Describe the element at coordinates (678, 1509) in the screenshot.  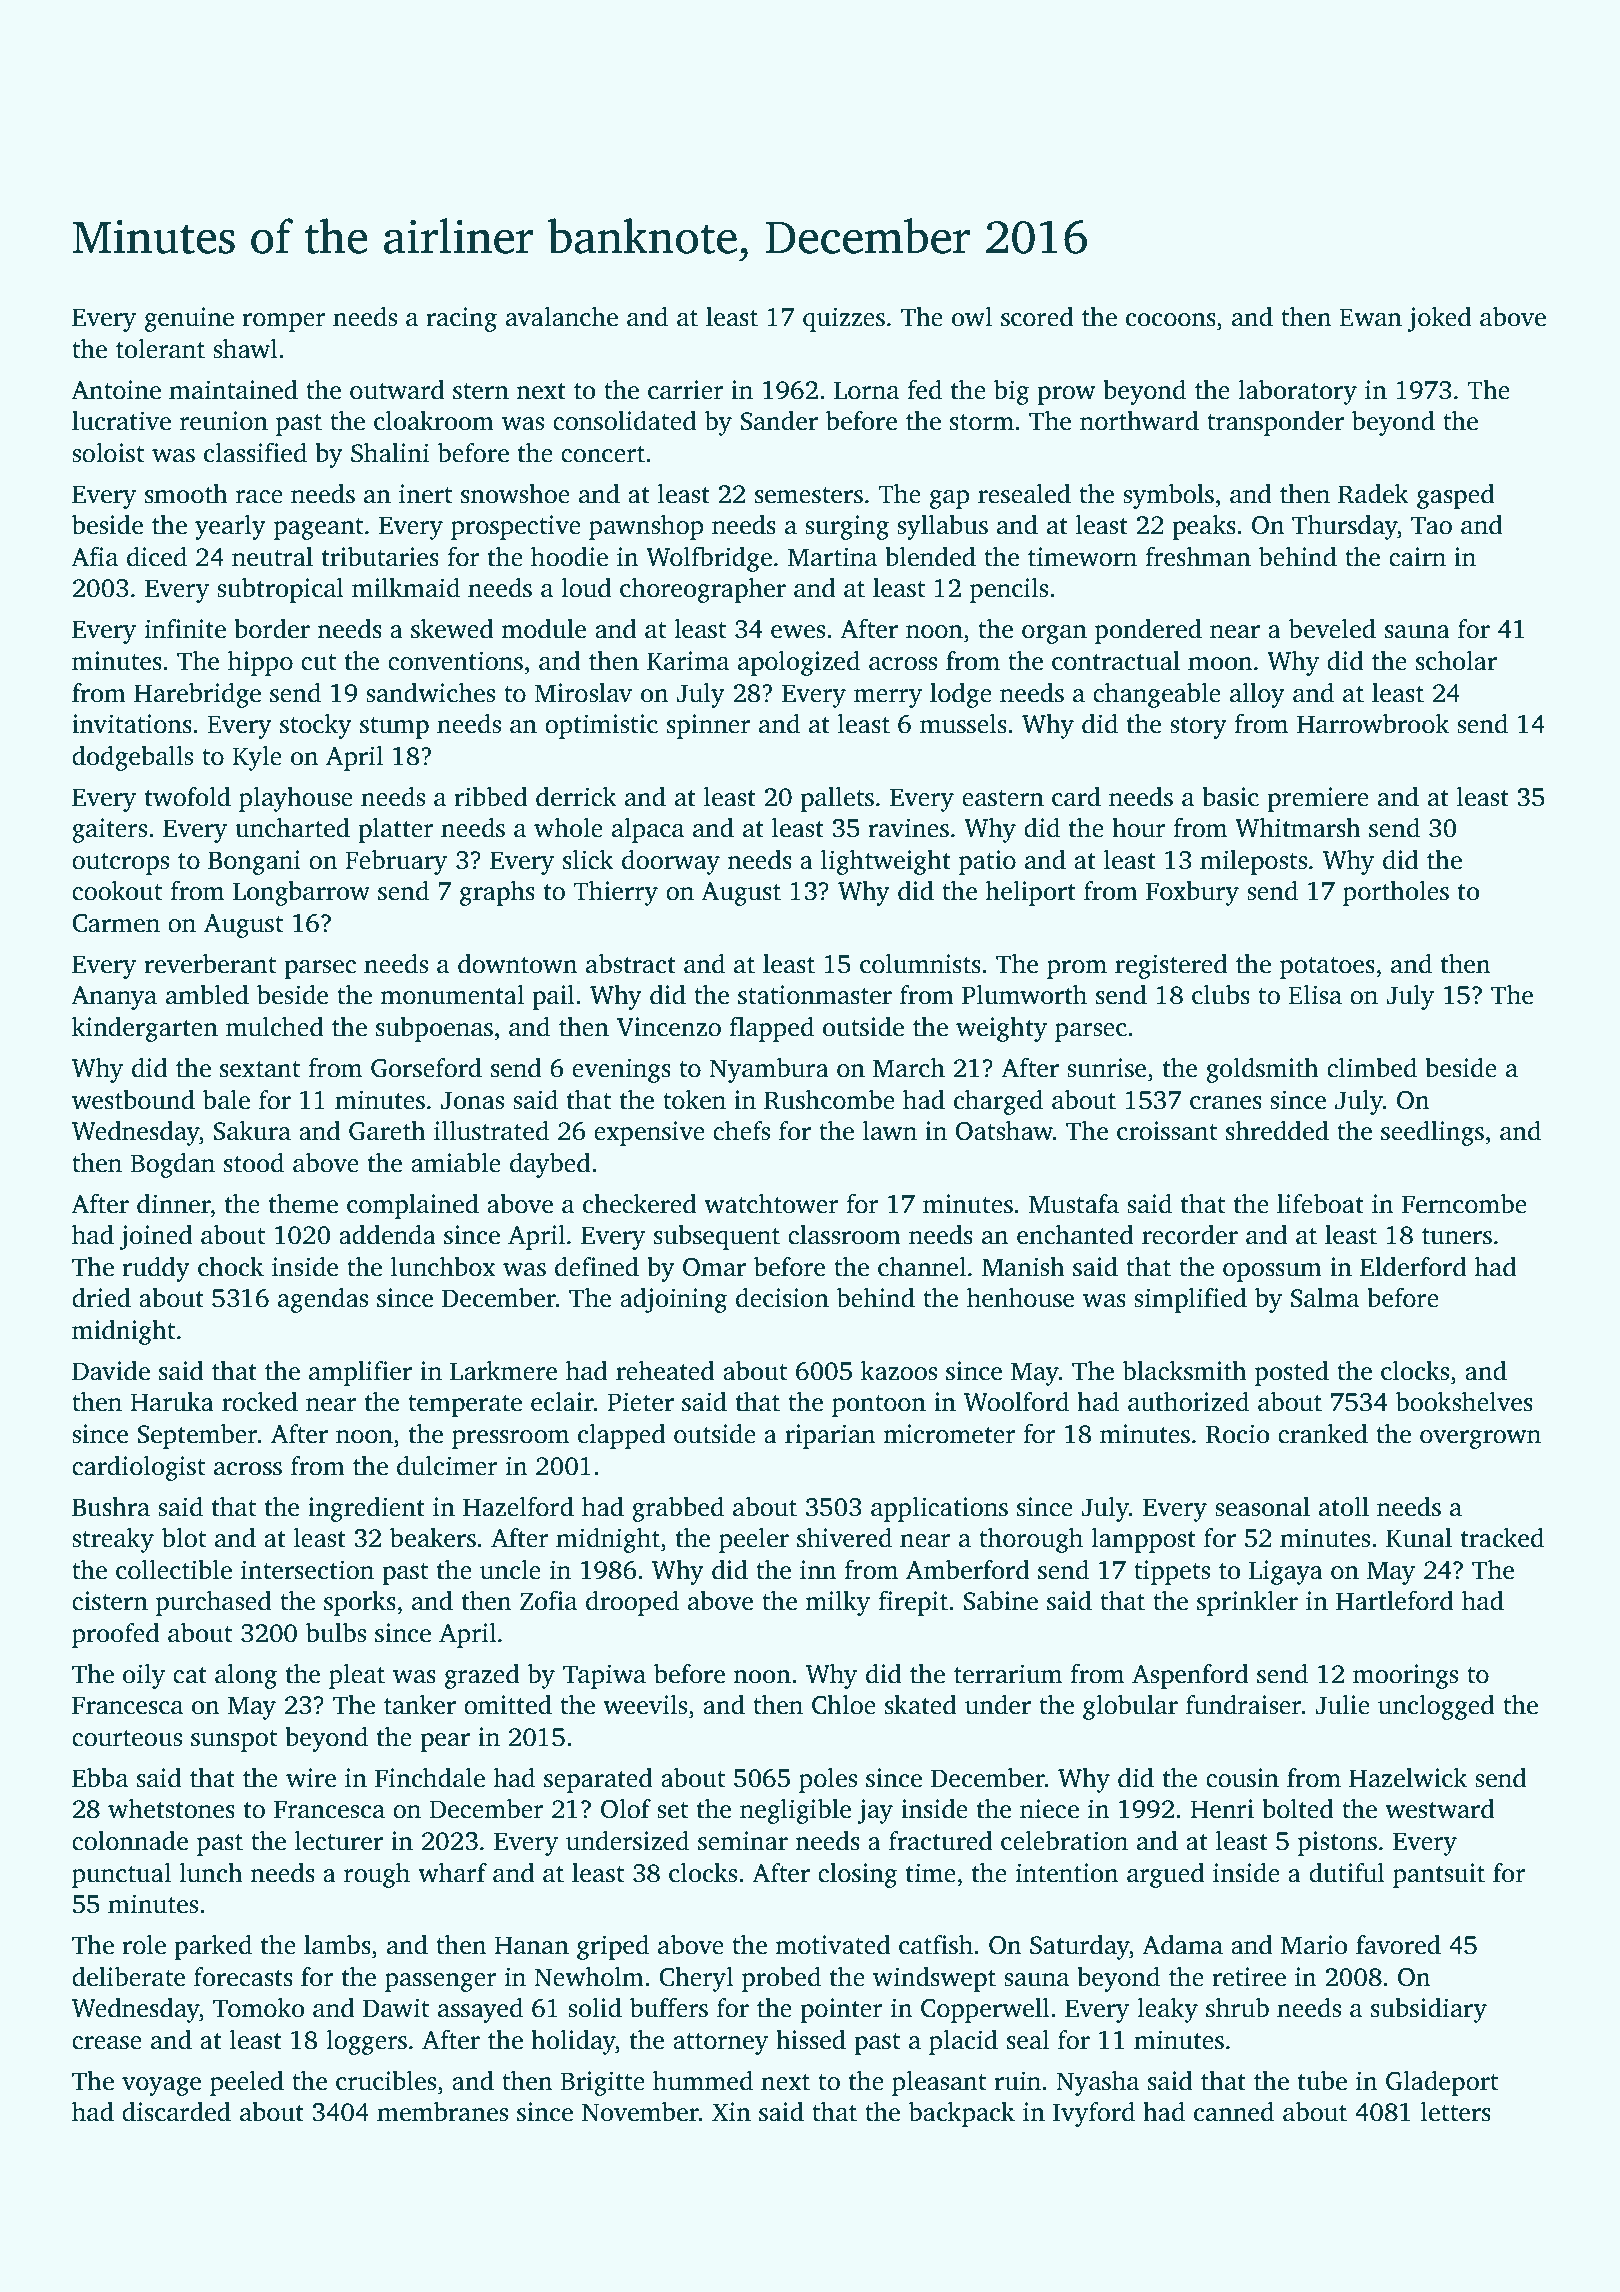
I see `grabbed` at that location.
